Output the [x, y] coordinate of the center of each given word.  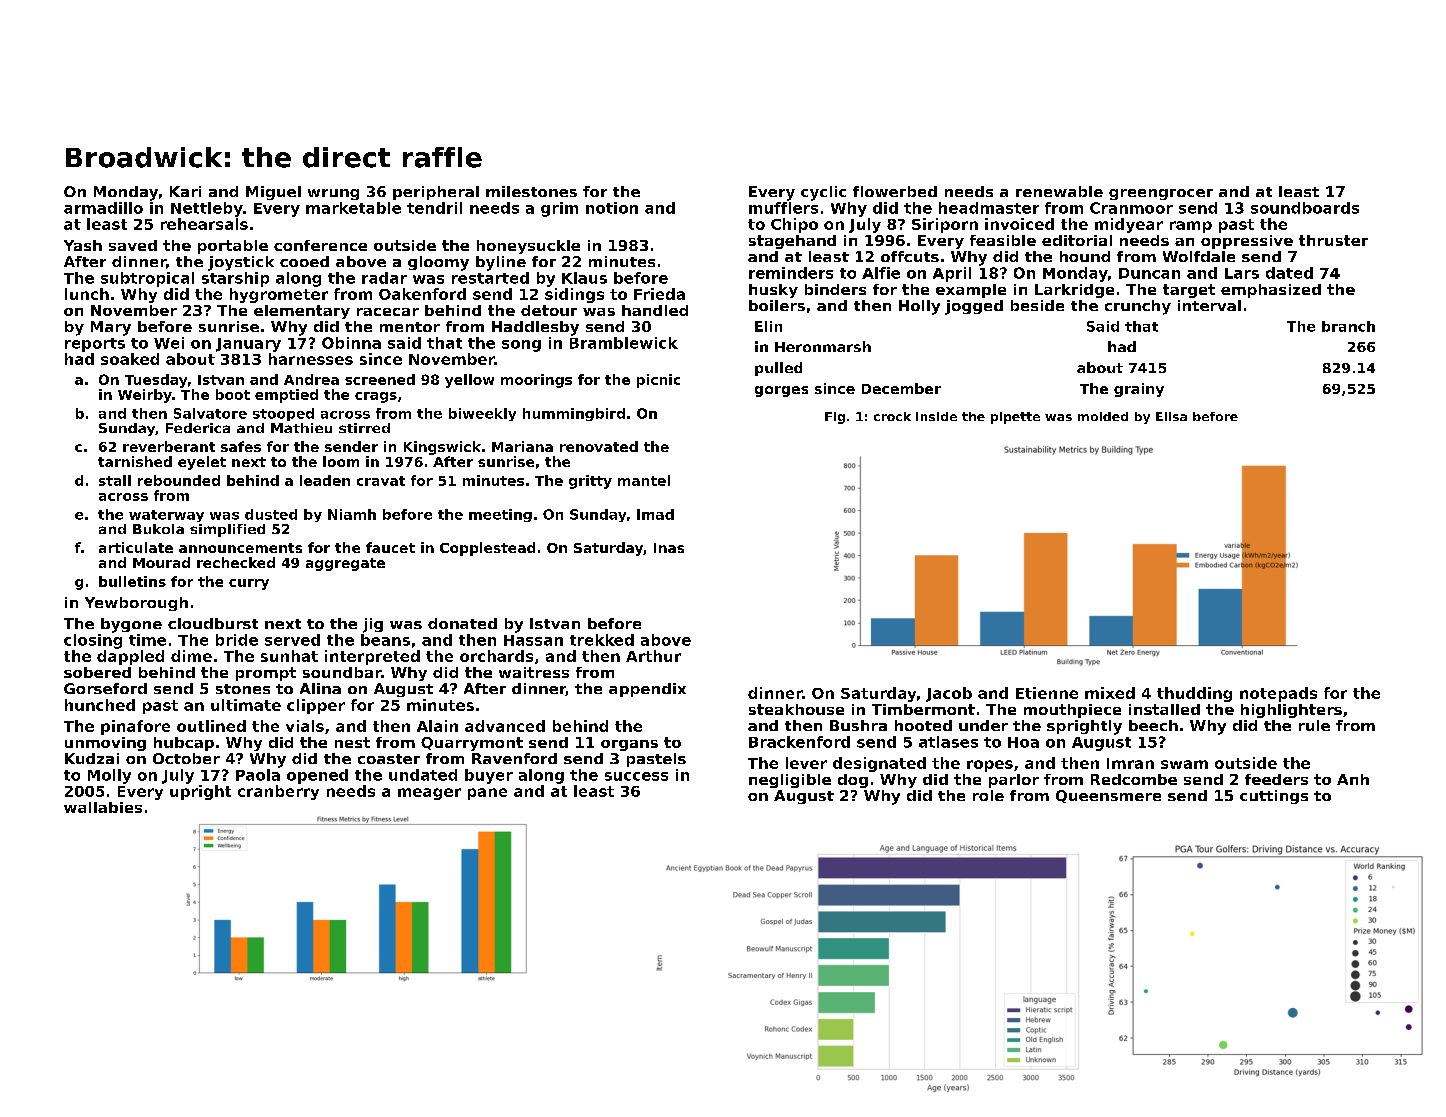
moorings [536, 381]
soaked [130, 359]
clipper [316, 706]
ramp [1191, 227]
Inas [669, 548]
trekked [602, 640]
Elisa [1171, 416]
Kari [185, 191]
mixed [1110, 693]
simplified [227, 530]
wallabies [103, 807]
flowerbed [895, 191]
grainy [1139, 390]
